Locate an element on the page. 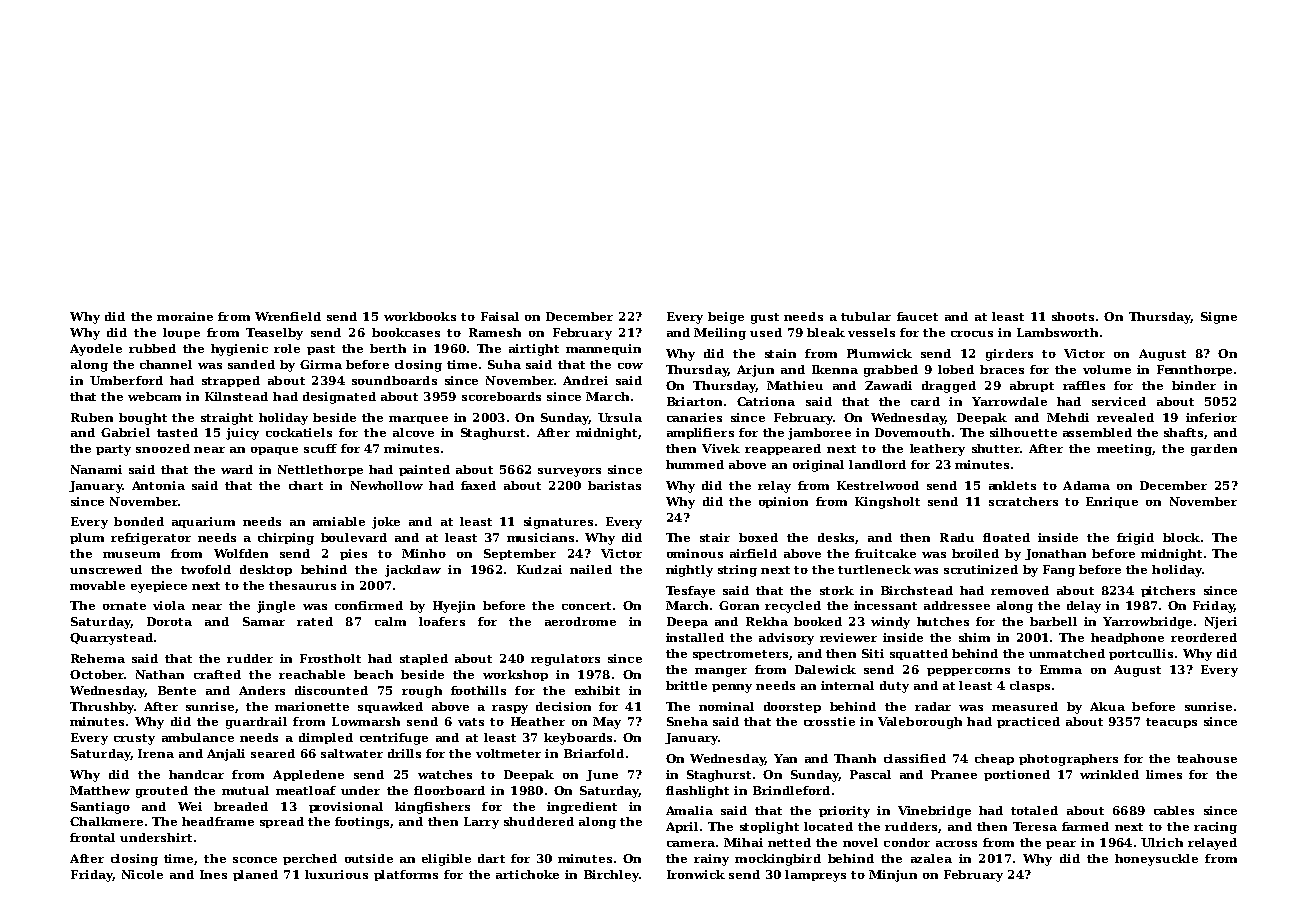 This document has width=1308, height=924. braces is located at coordinates (1002, 369).
